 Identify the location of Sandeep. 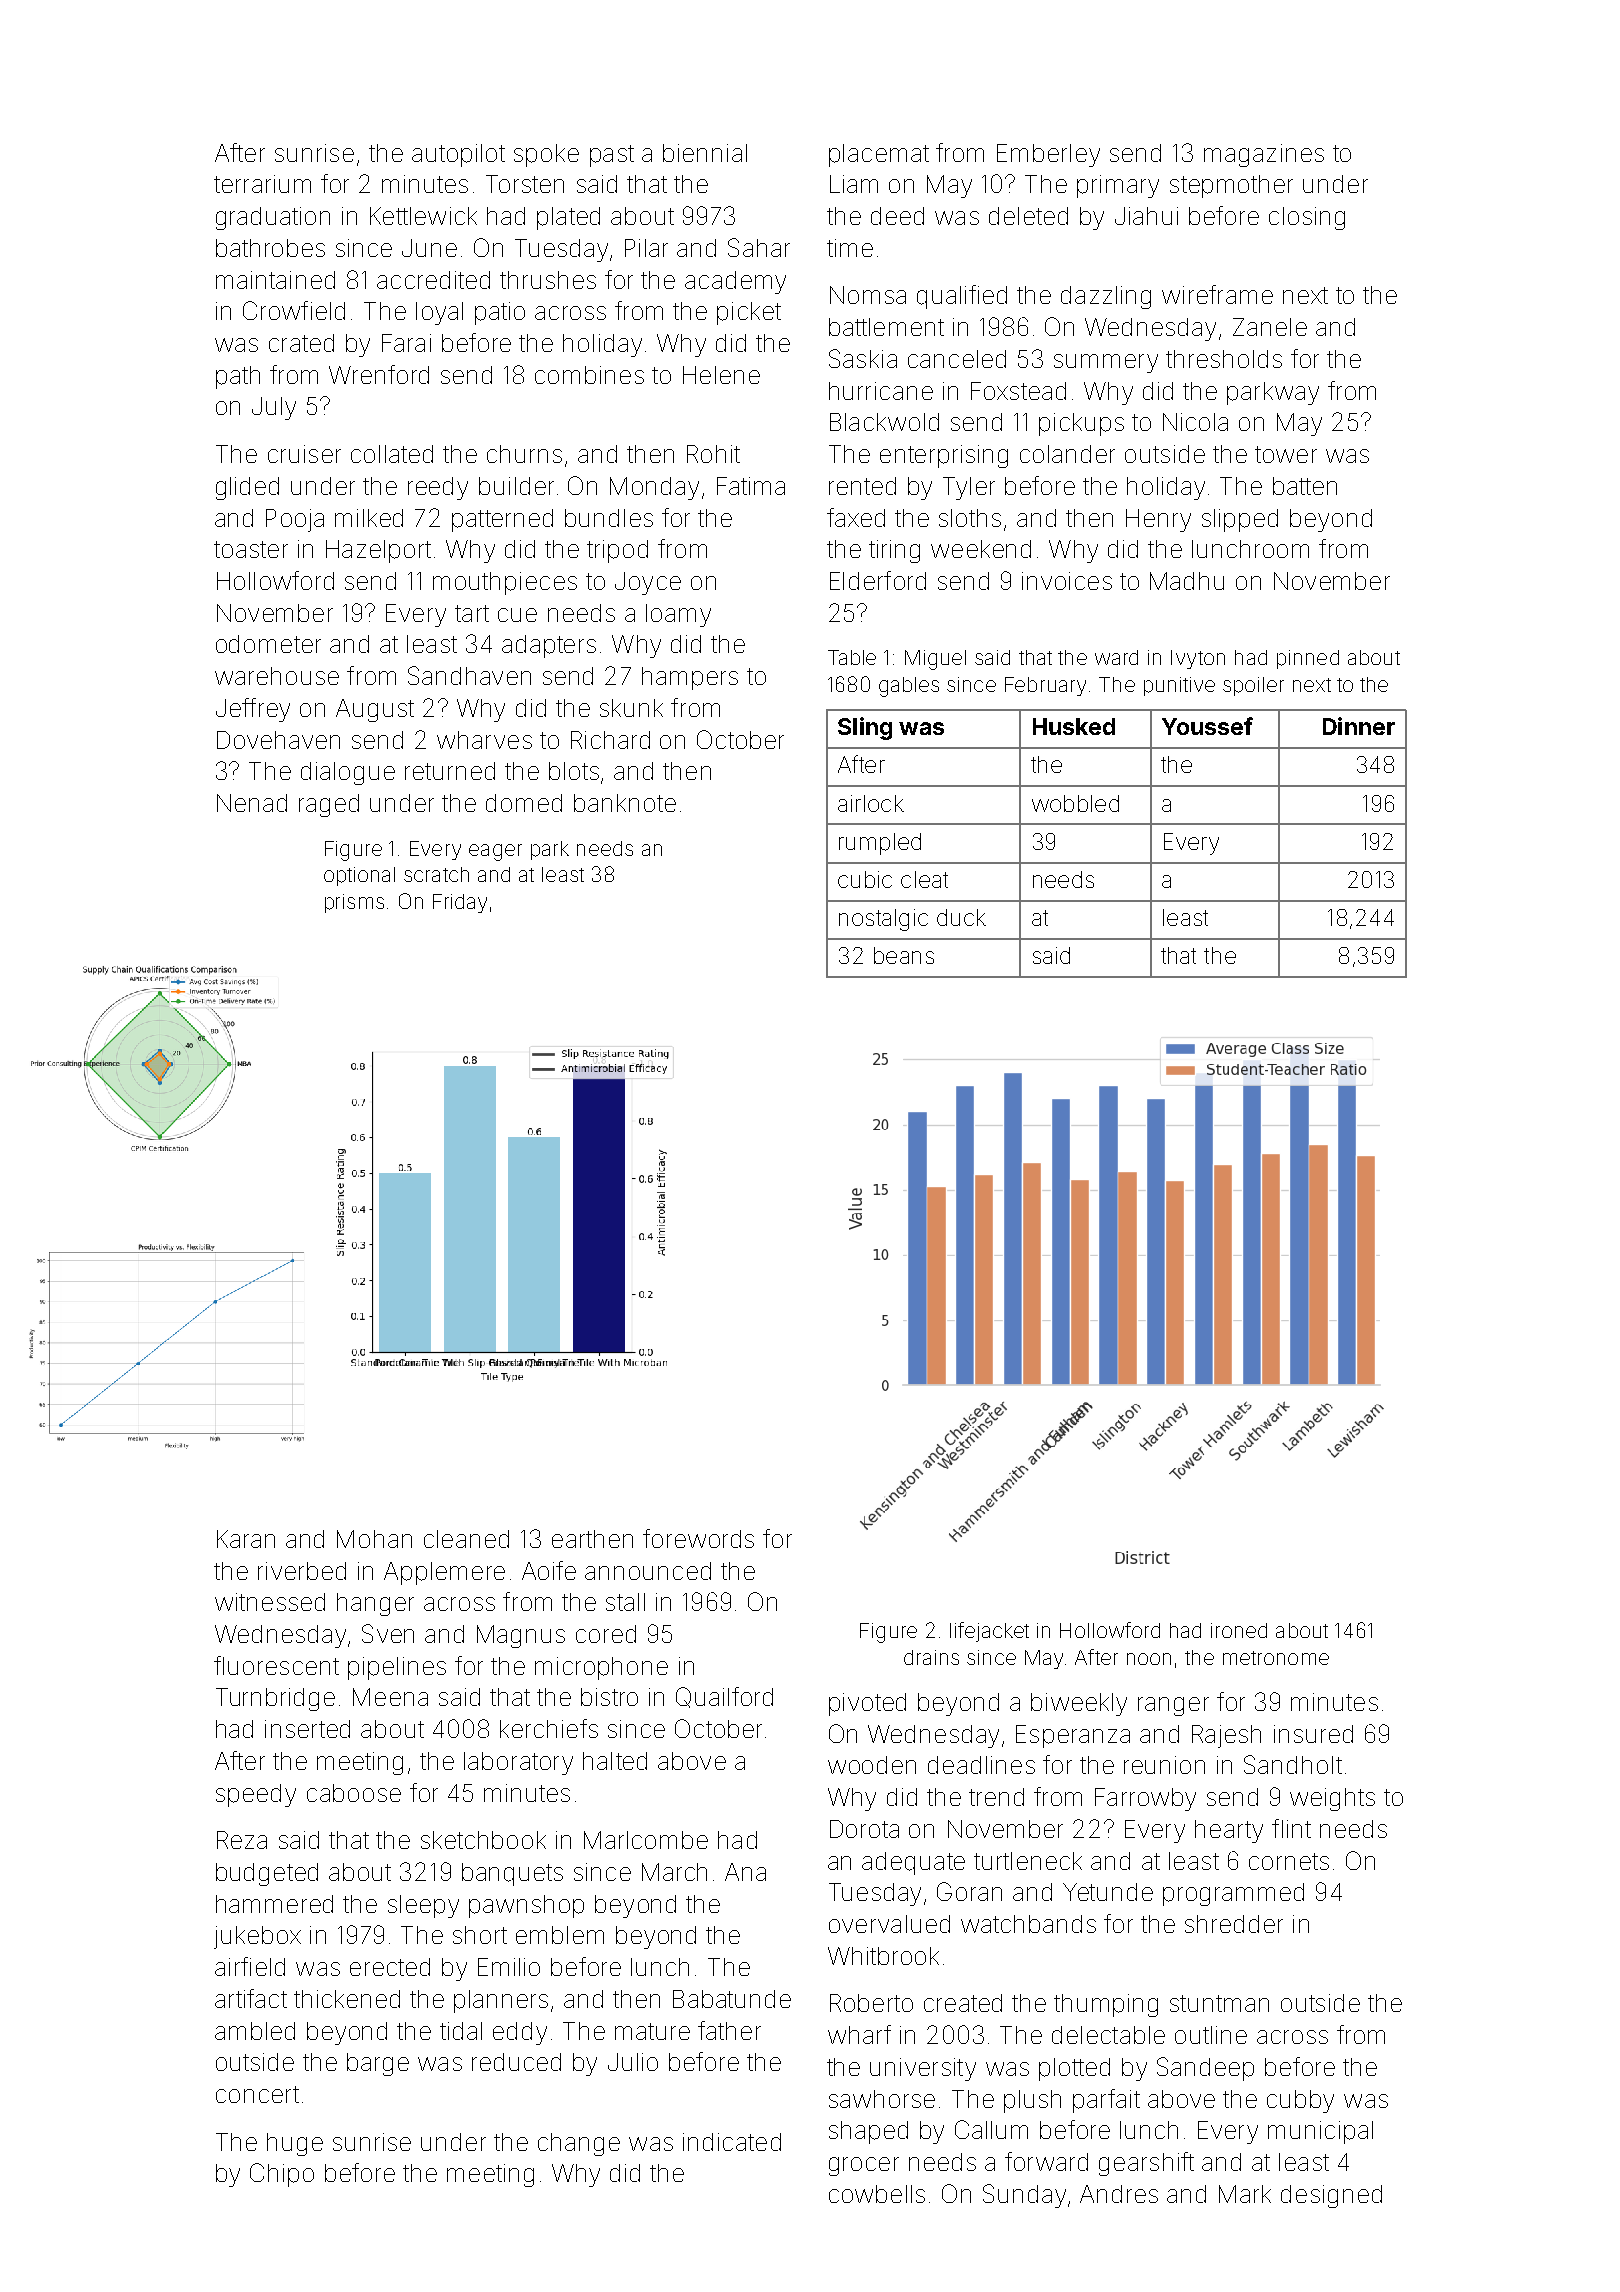
(1205, 2069).
